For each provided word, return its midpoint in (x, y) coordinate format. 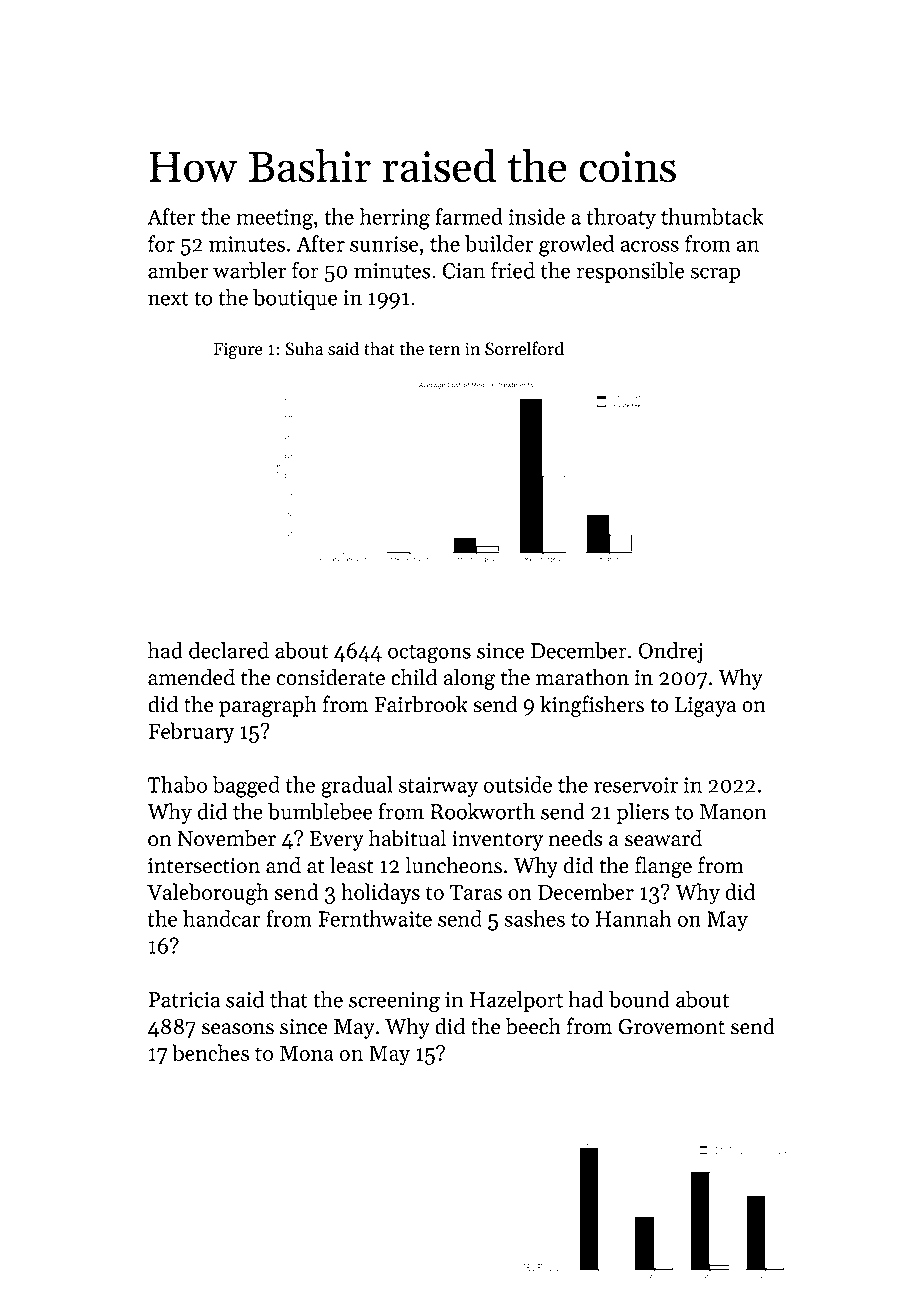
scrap (715, 275)
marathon (582, 677)
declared (229, 650)
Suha (304, 348)
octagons (429, 654)
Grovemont (671, 1026)
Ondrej (670, 652)
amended (191, 677)
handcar (222, 918)
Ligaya (705, 707)
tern (445, 350)
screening (394, 1002)
